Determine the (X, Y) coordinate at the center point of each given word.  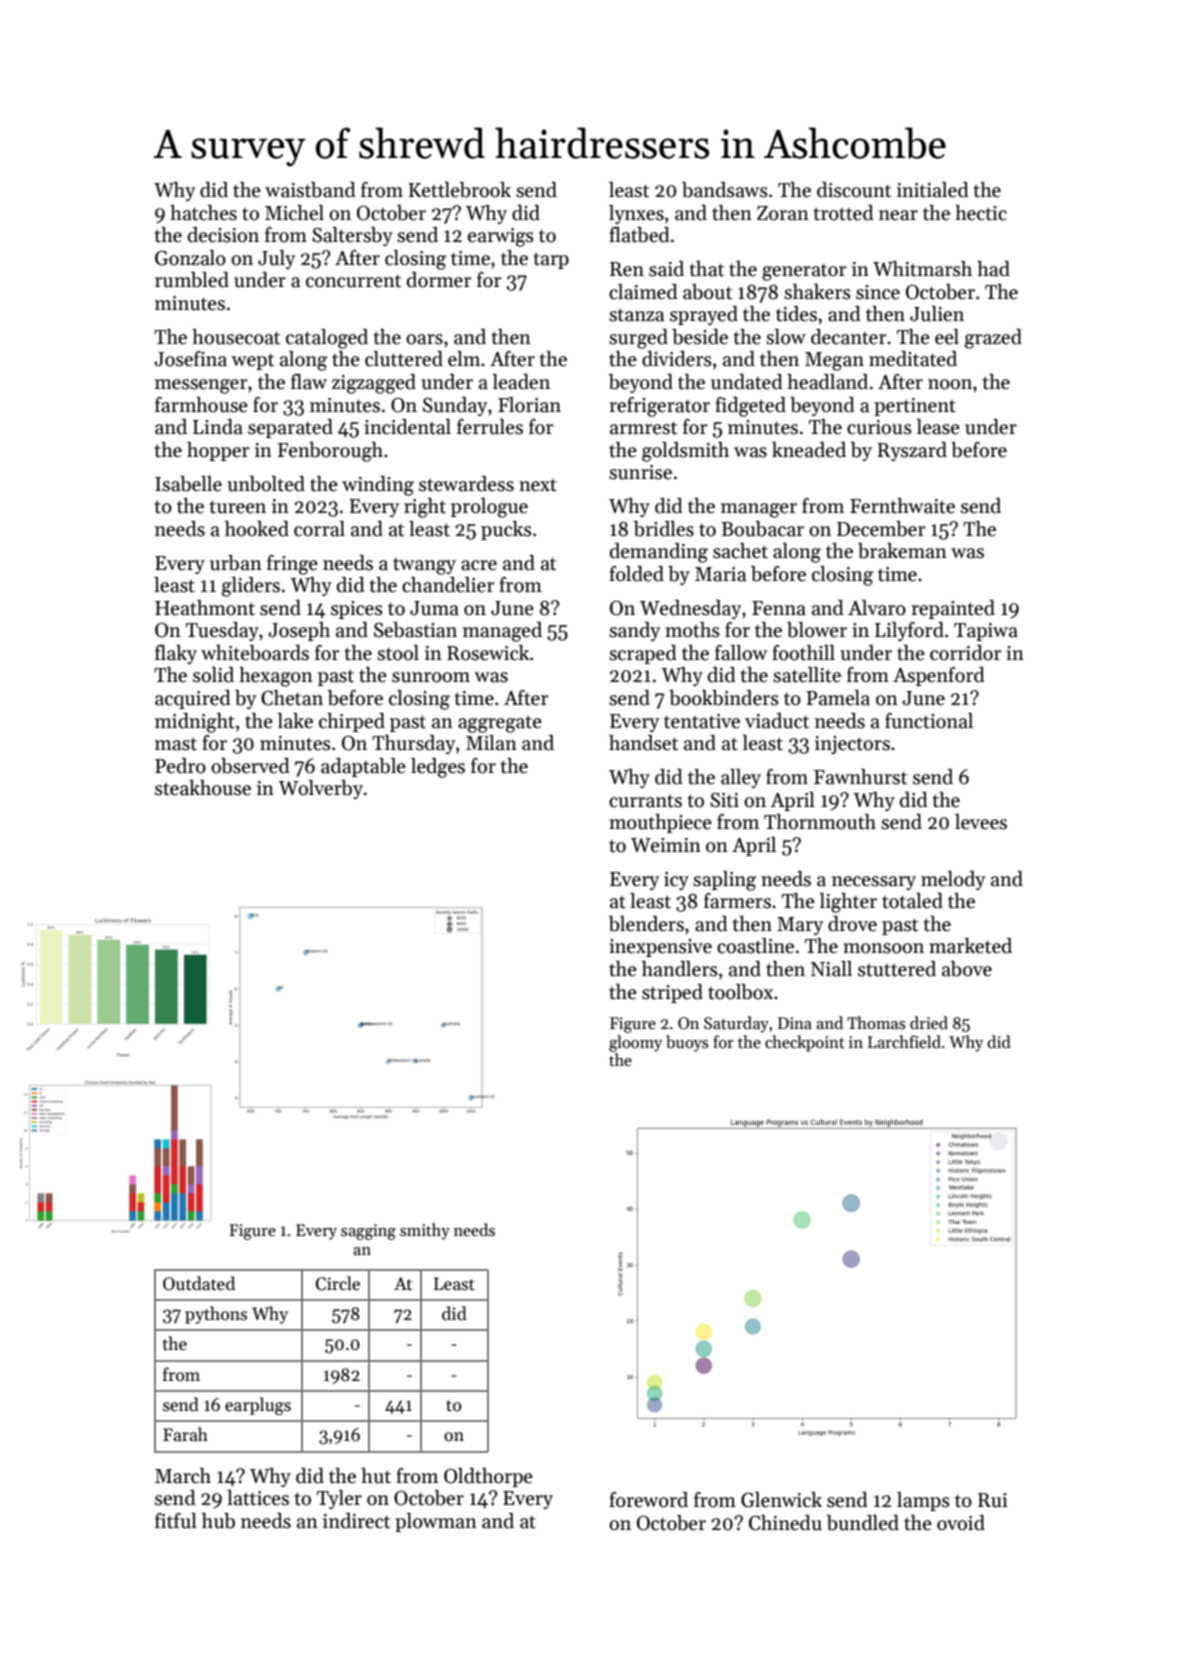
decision (223, 235)
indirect (356, 1521)
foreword (648, 1500)
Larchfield (904, 1041)
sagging (368, 1232)
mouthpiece (660, 823)
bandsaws (725, 190)
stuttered (897, 969)
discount (854, 190)
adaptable (363, 767)
